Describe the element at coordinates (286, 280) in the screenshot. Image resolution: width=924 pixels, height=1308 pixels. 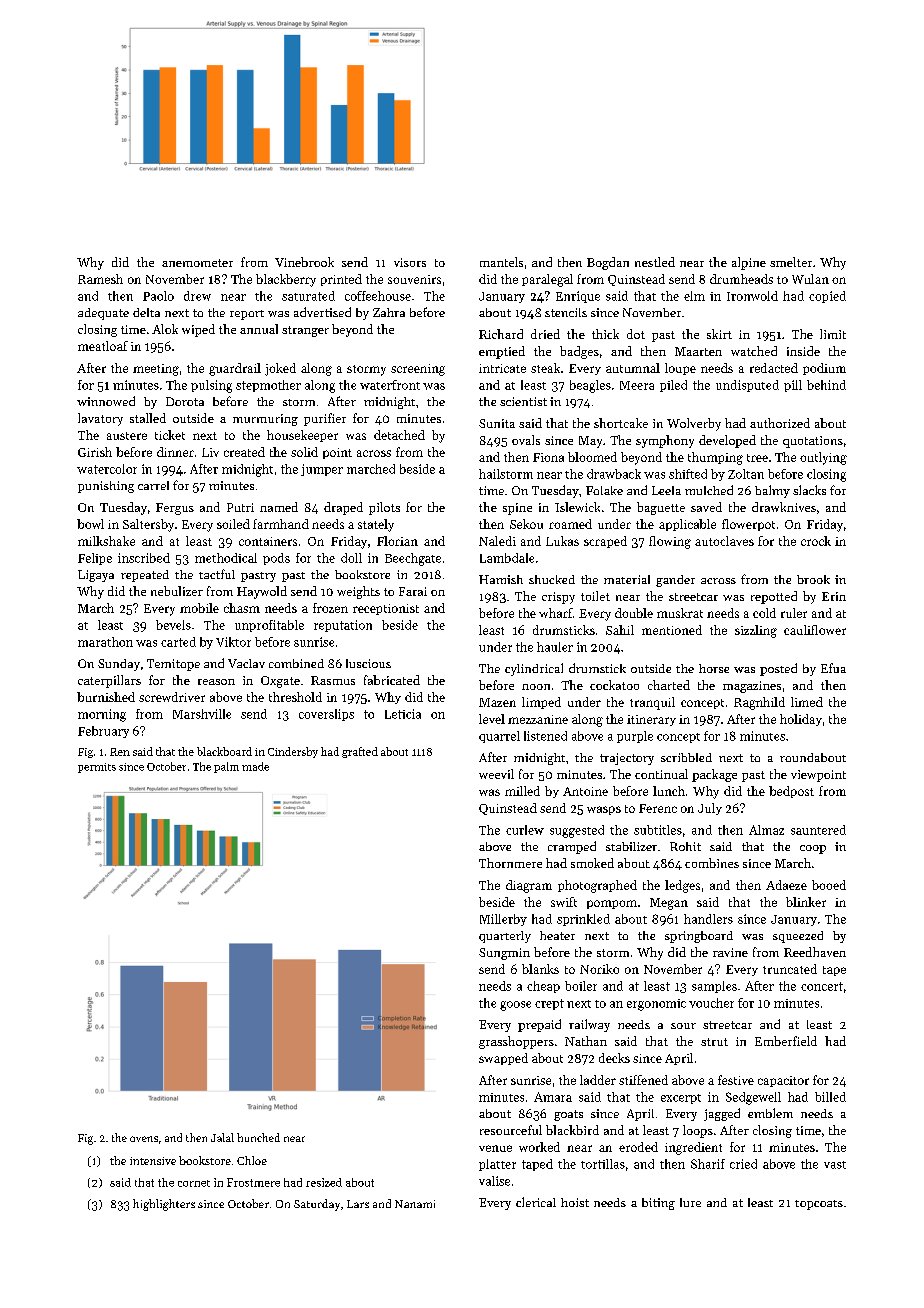
I see `blackberry` at that location.
